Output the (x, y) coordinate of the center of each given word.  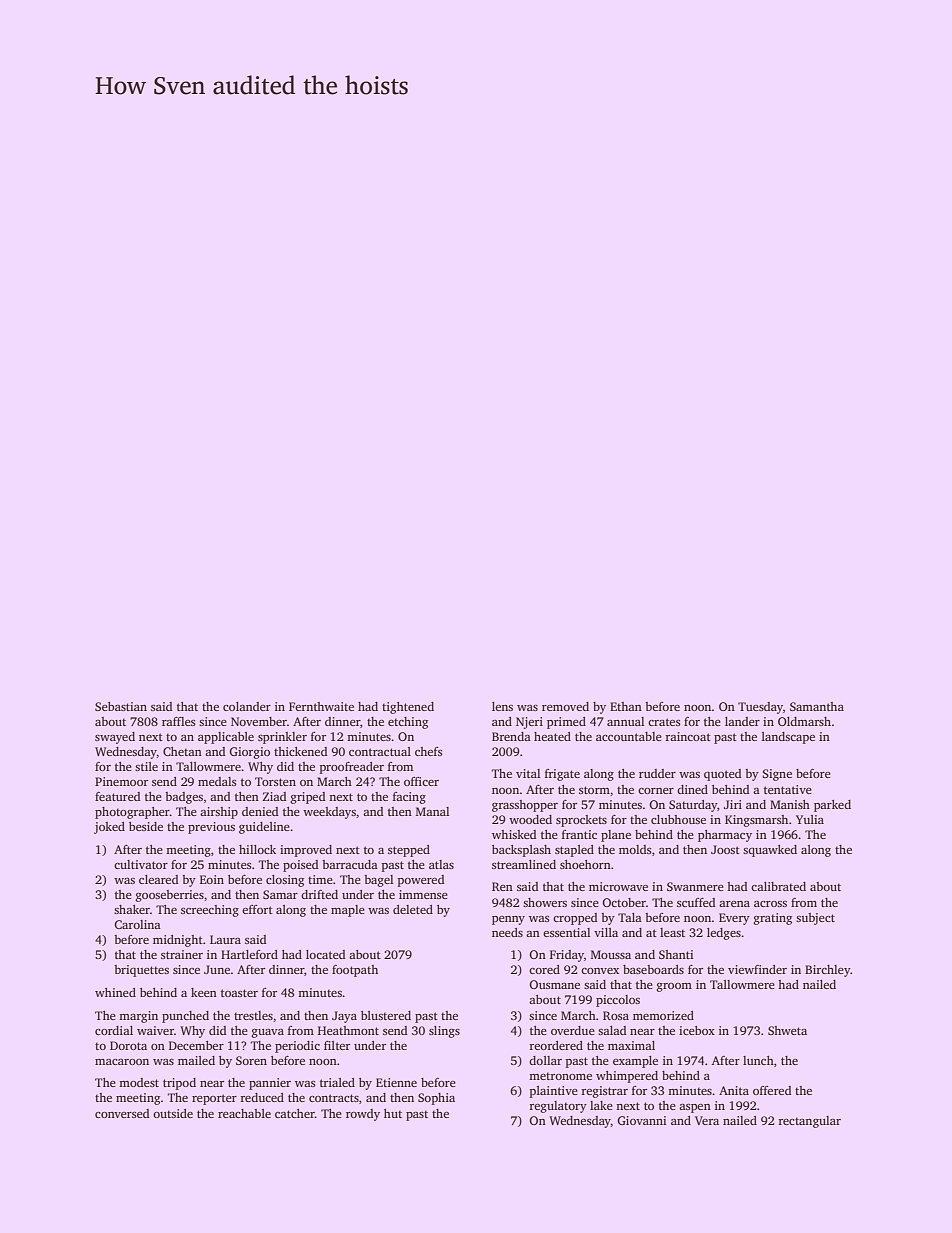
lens (502, 706)
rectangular (809, 1122)
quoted (723, 775)
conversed (122, 1113)
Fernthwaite (321, 706)
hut (393, 1113)
